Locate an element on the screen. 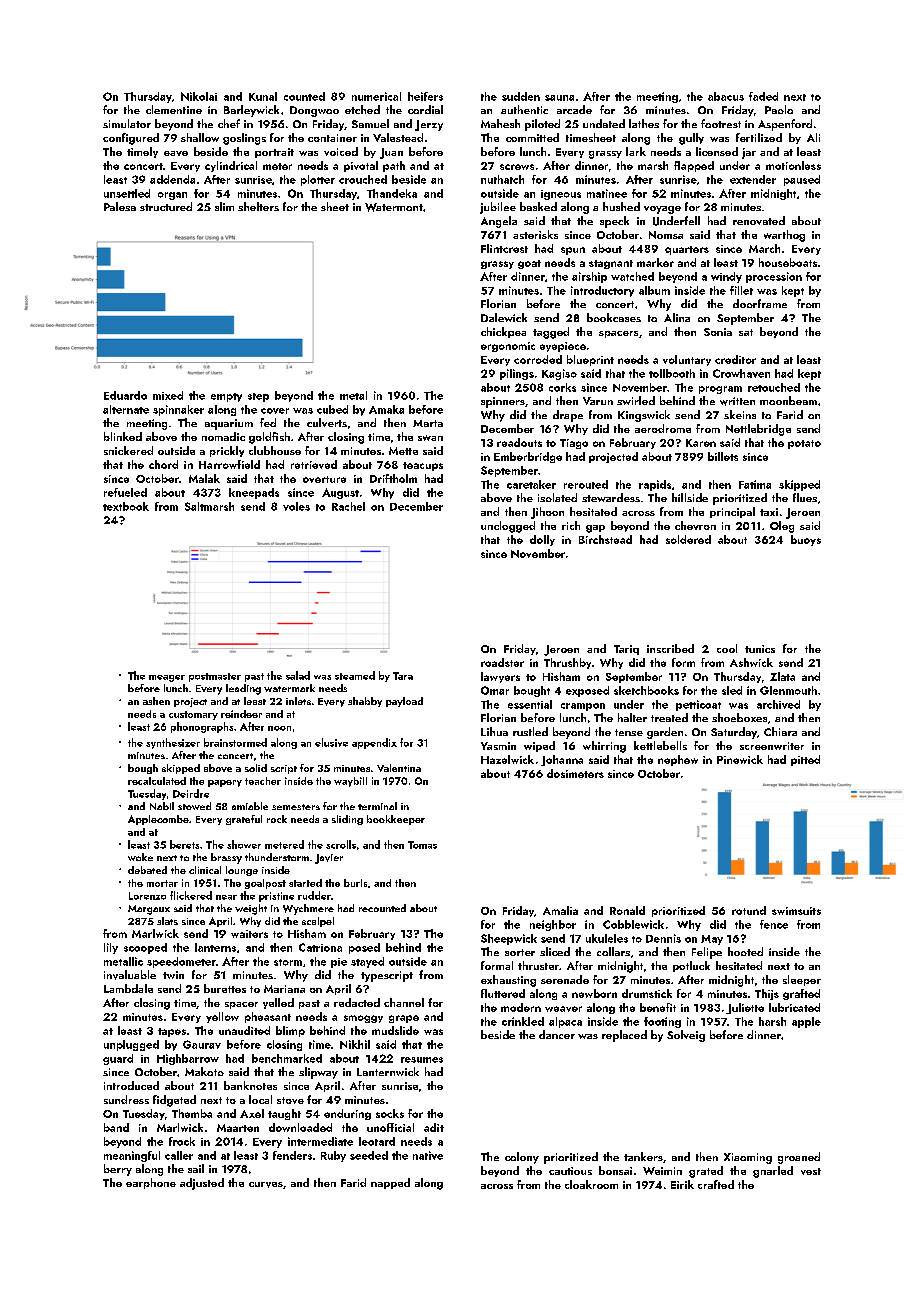 Image resolution: width=924 pixels, height=1308 pixels. Valentina is located at coordinates (399, 768).
